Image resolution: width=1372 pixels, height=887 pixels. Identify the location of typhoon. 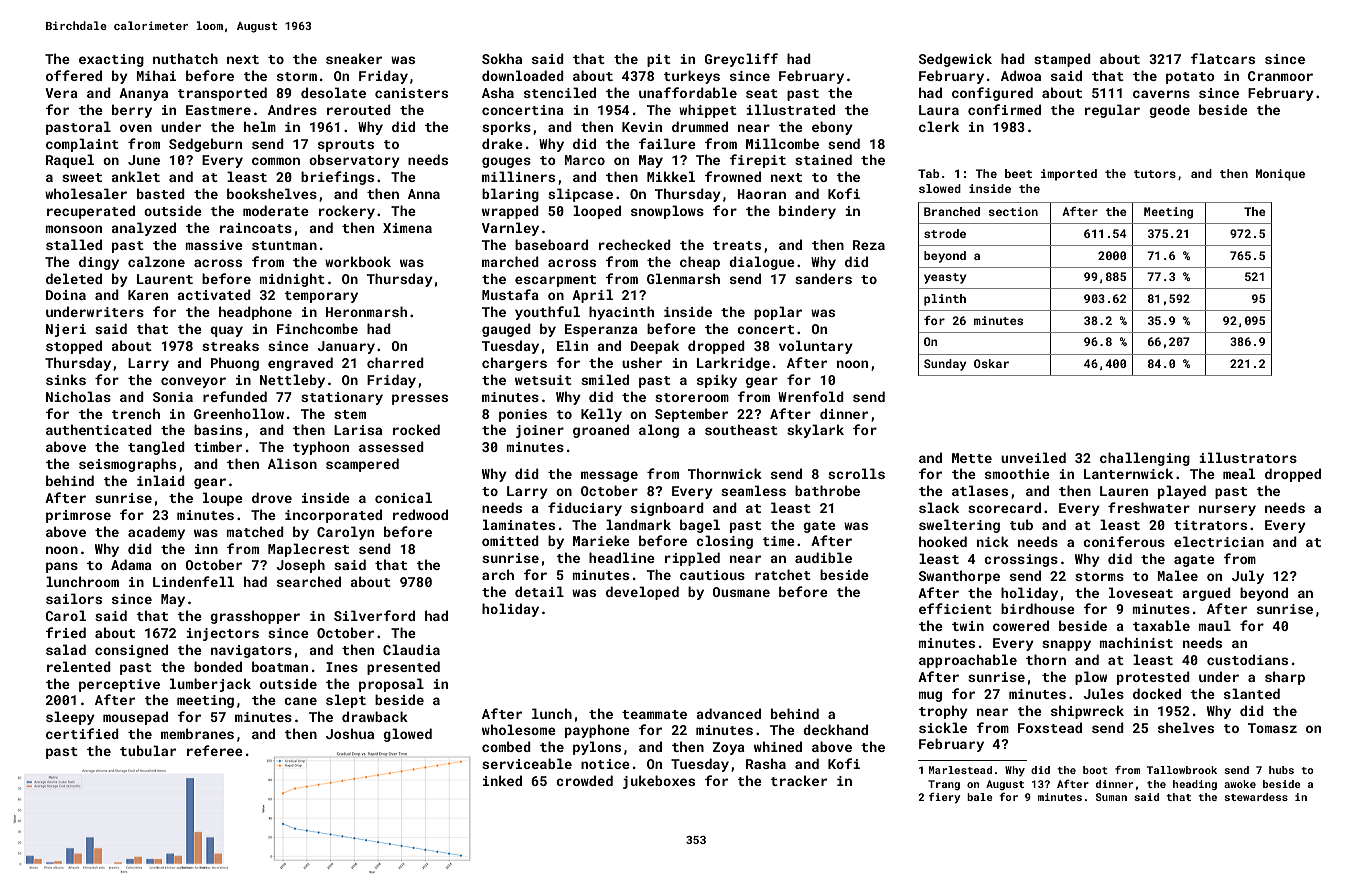
(321, 448).
